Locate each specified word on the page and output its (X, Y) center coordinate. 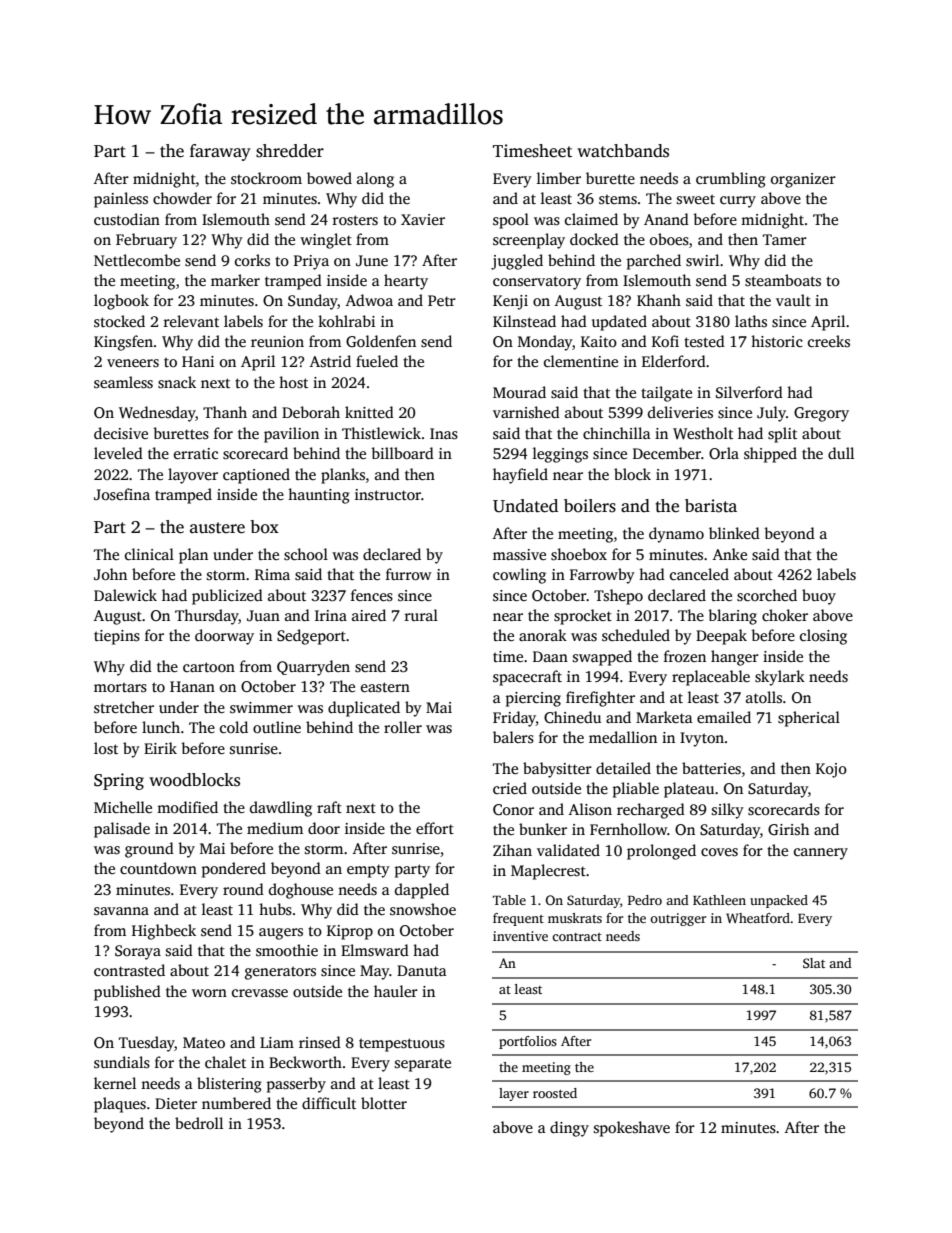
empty (368, 871)
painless (121, 200)
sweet (696, 199)
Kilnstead (524, 321)
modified (187, 807)
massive (519, 555)
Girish (788, 829)
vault (793, 300)
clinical (149, 554)
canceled (699, 574)
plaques (120, 1105)
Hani (198, 361)
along (375, 180)
